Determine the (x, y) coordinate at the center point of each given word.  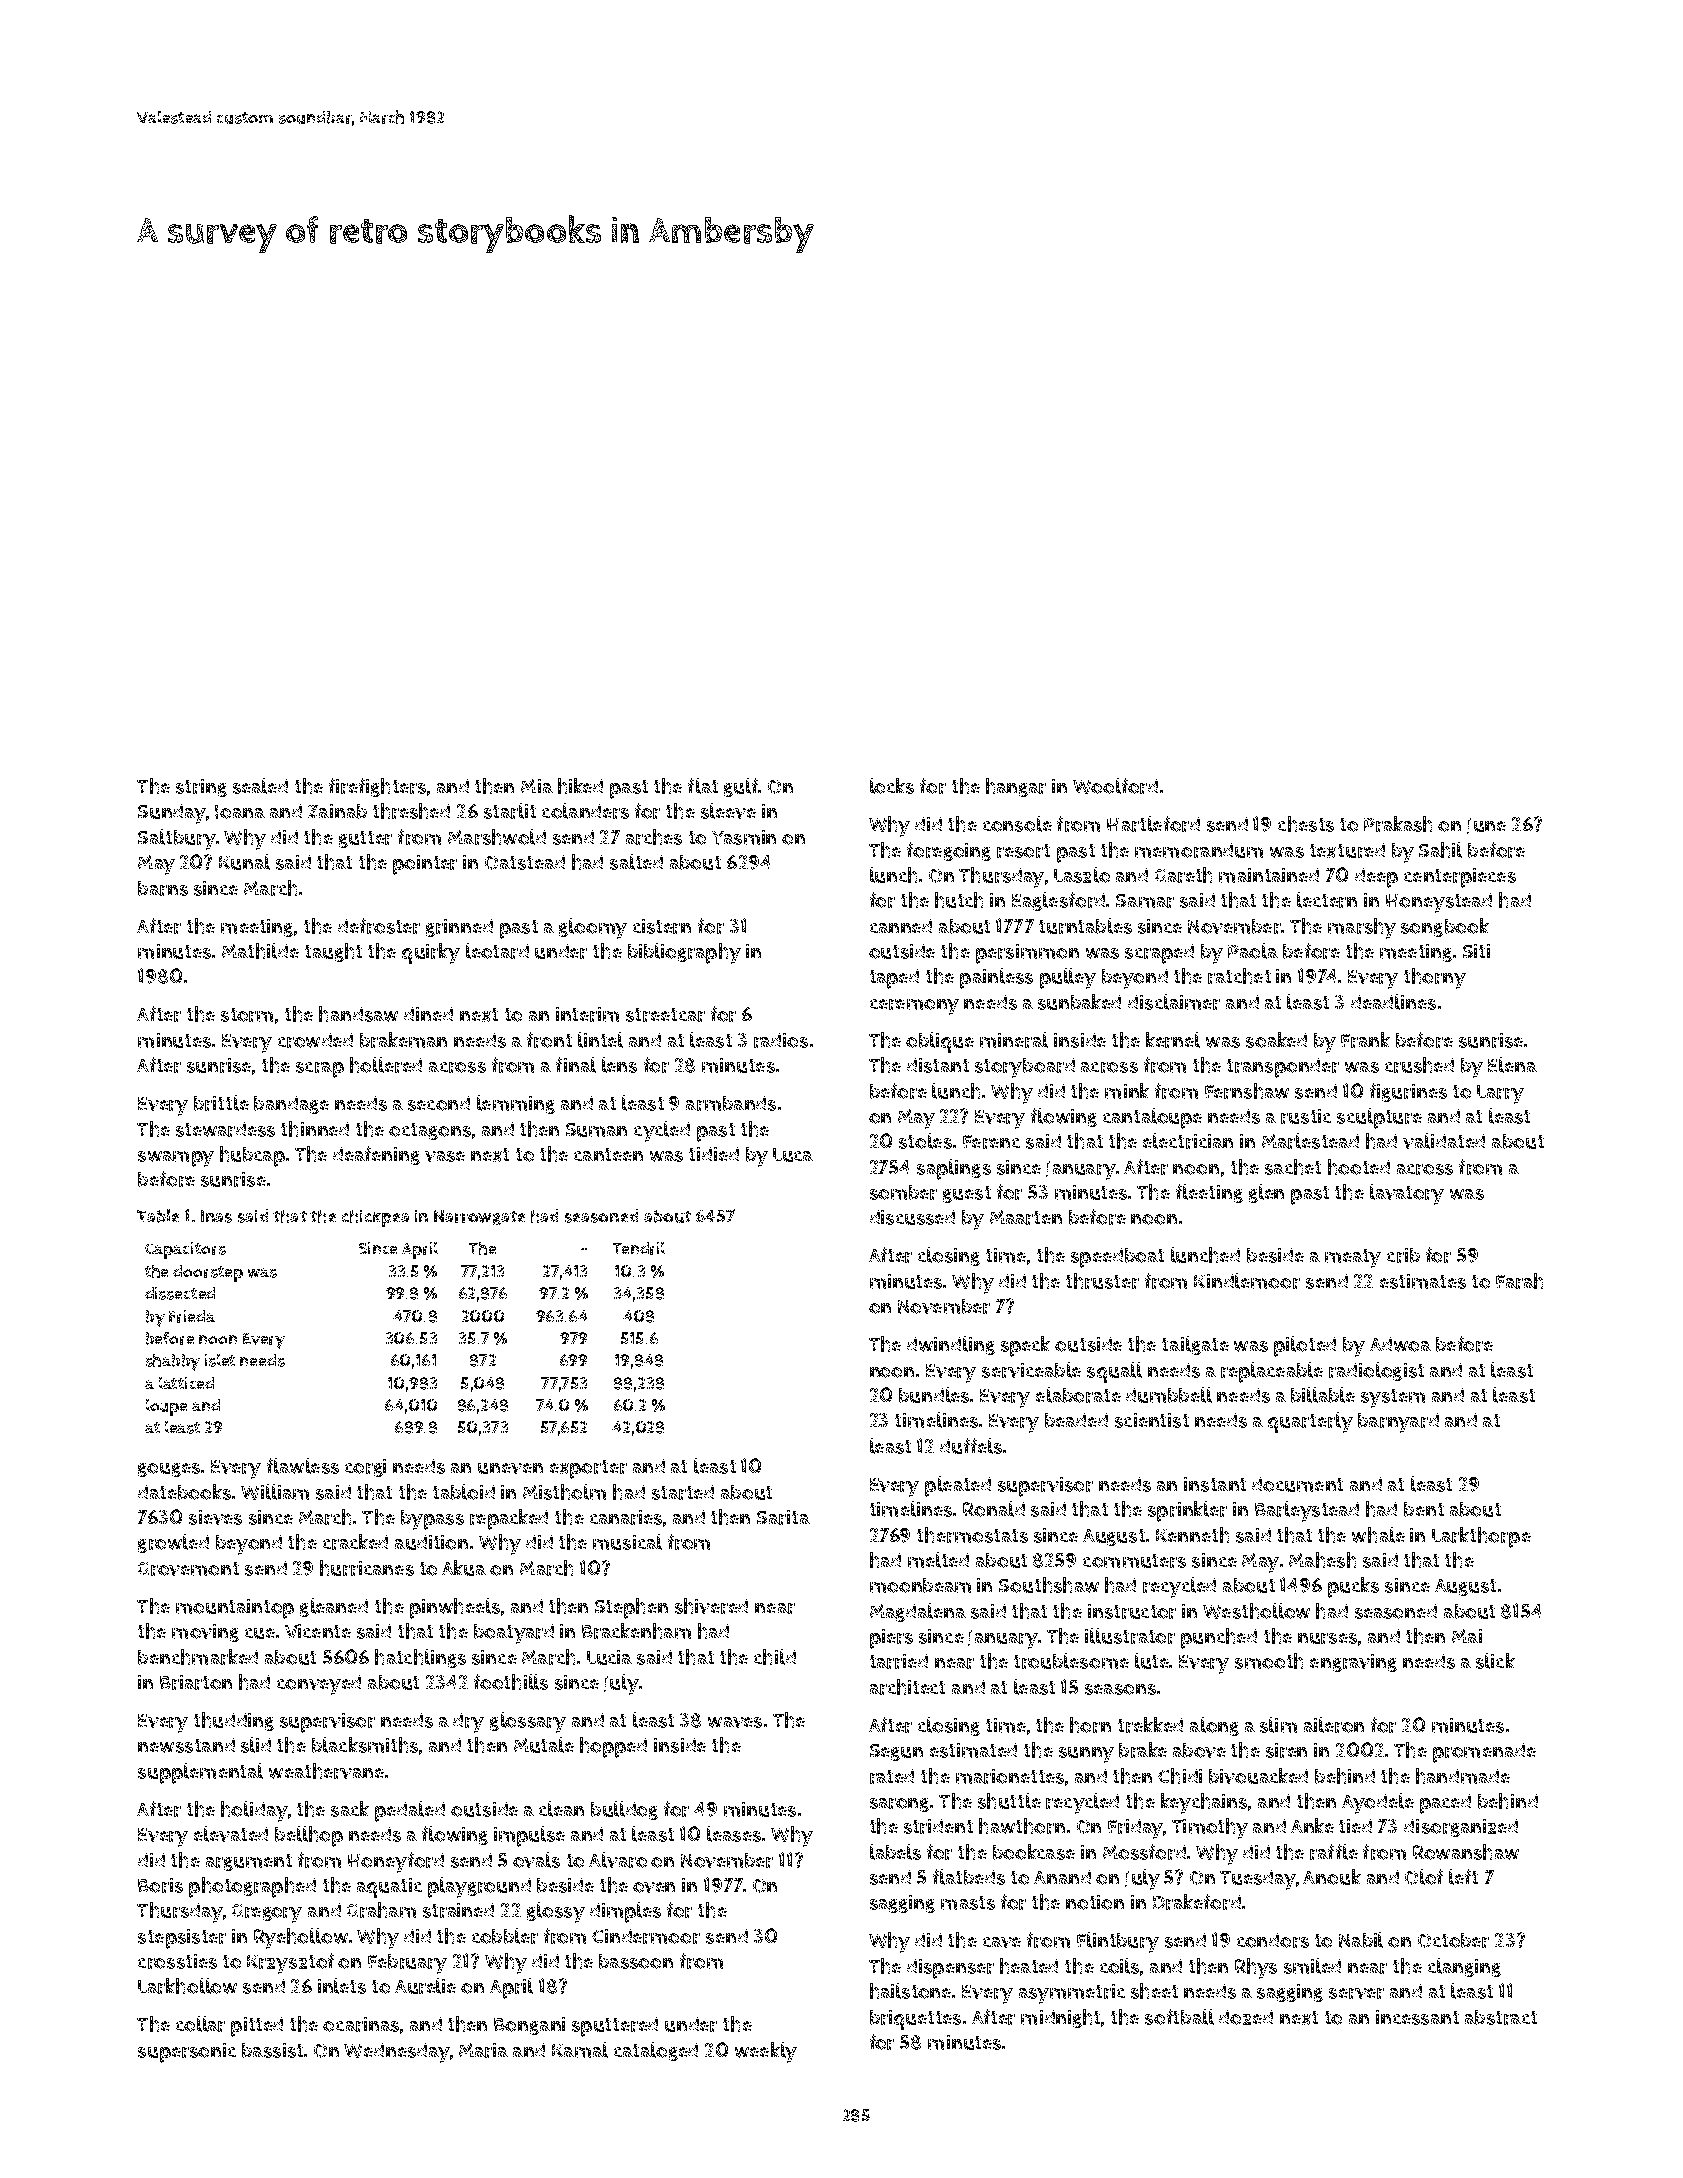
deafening (376, 1155)
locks (892, 786)
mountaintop (235, 1609)
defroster (379, 926)
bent (1424, 1509)
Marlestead (1310, 1141)
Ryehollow (301, 1938)
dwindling (951, 1345)
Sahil (1440, 850)
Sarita (783, 1517)
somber (903, 1192)
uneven (510, 1468)
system (1393, 1398)
